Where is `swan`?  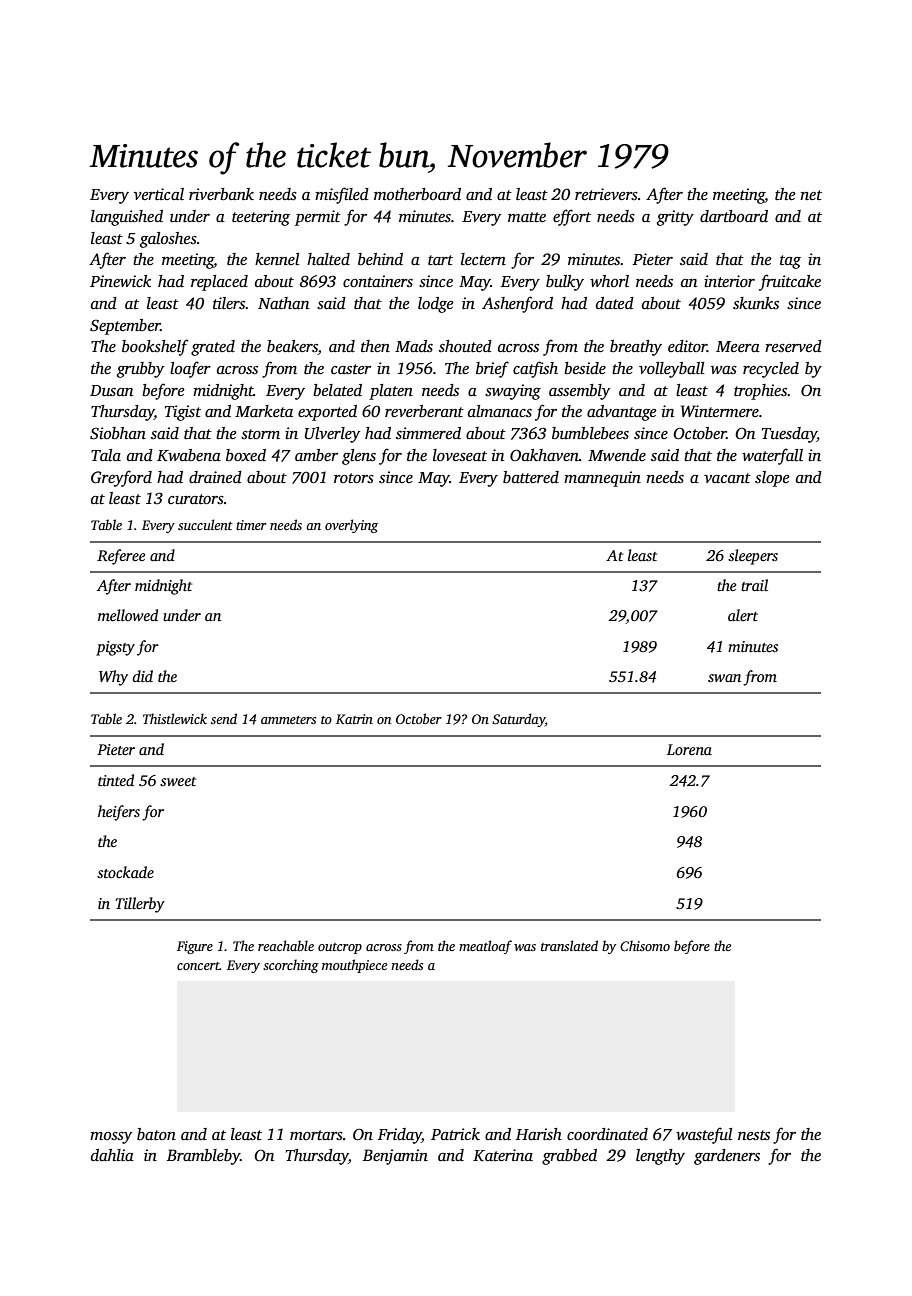 swan is located at coordinates (724, 678).
